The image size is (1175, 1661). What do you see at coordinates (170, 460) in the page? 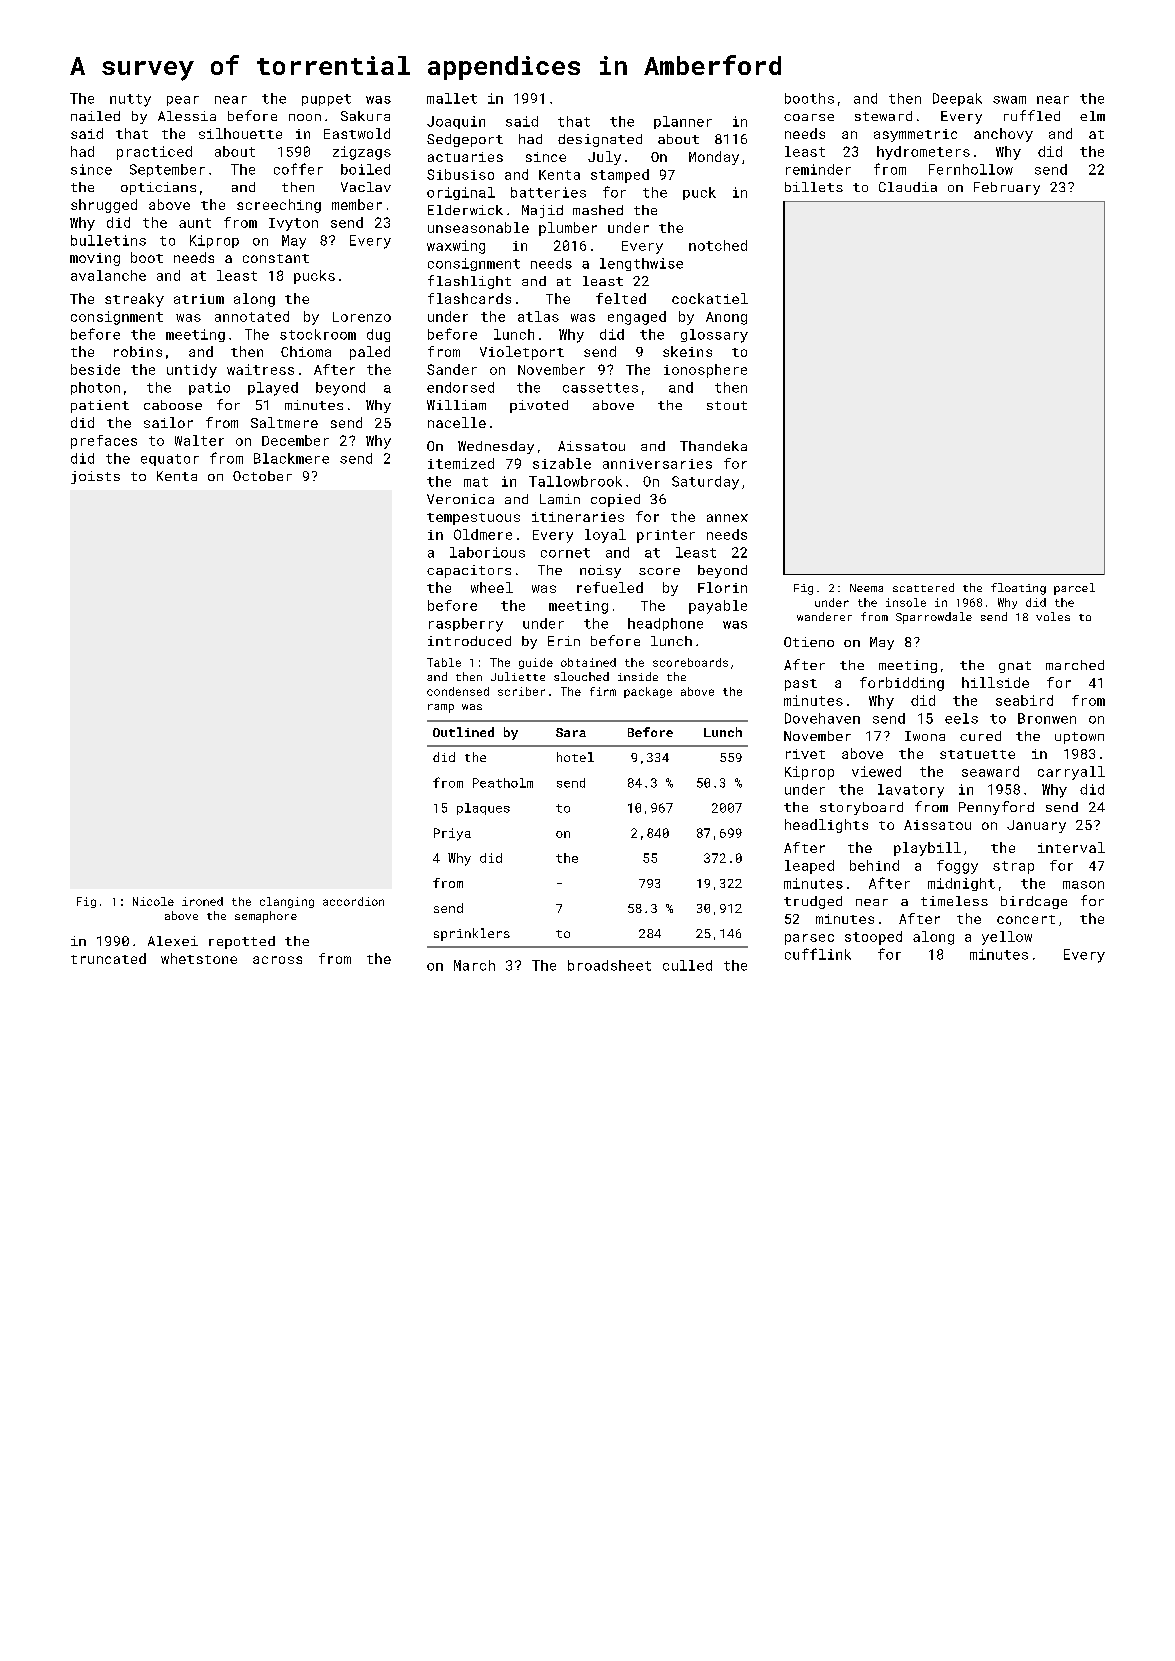
I see `equator` at bounding box center [170, 460].
